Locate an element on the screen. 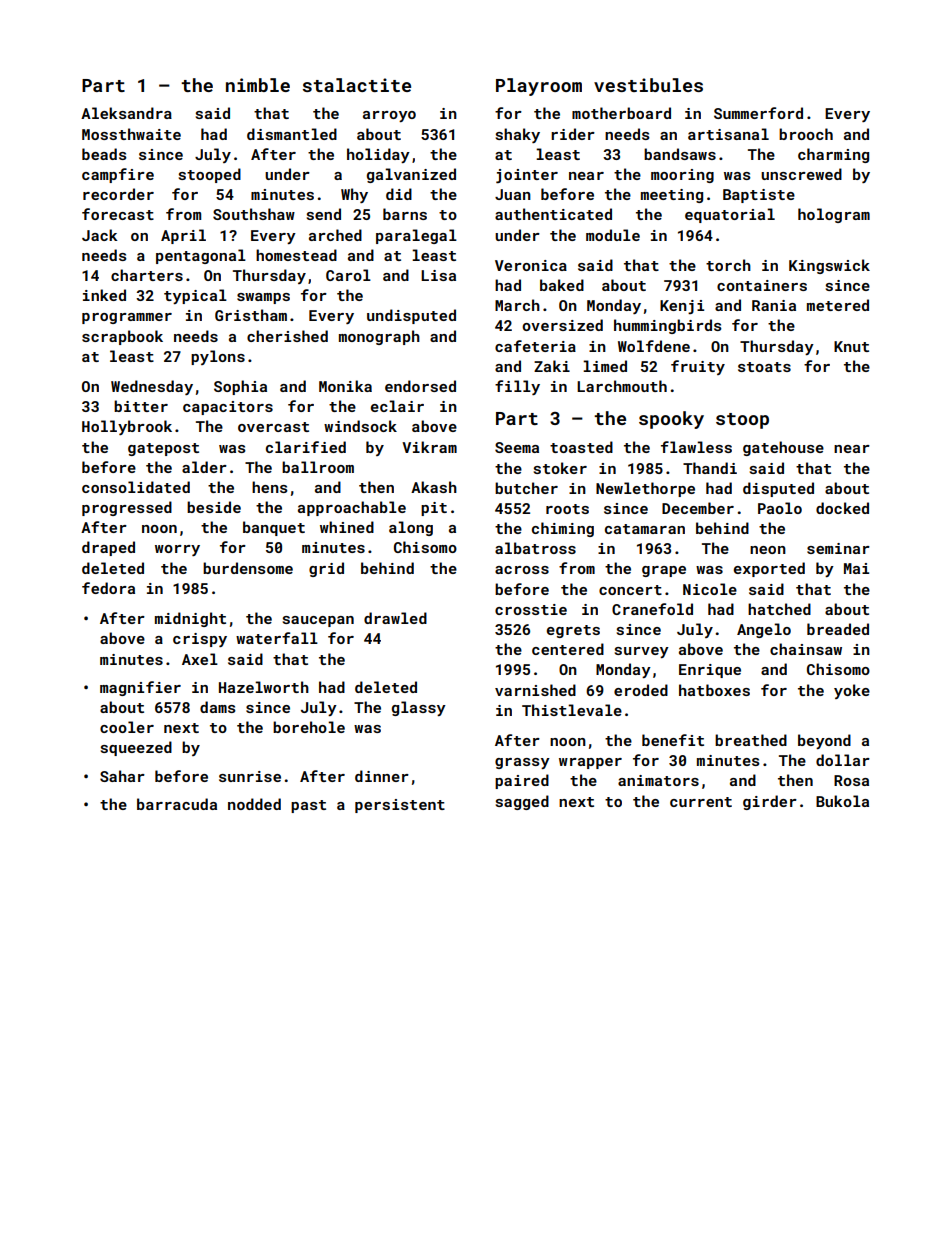 This screenshot has width=952, height=1233. module is located at coordinates (613, 235).
